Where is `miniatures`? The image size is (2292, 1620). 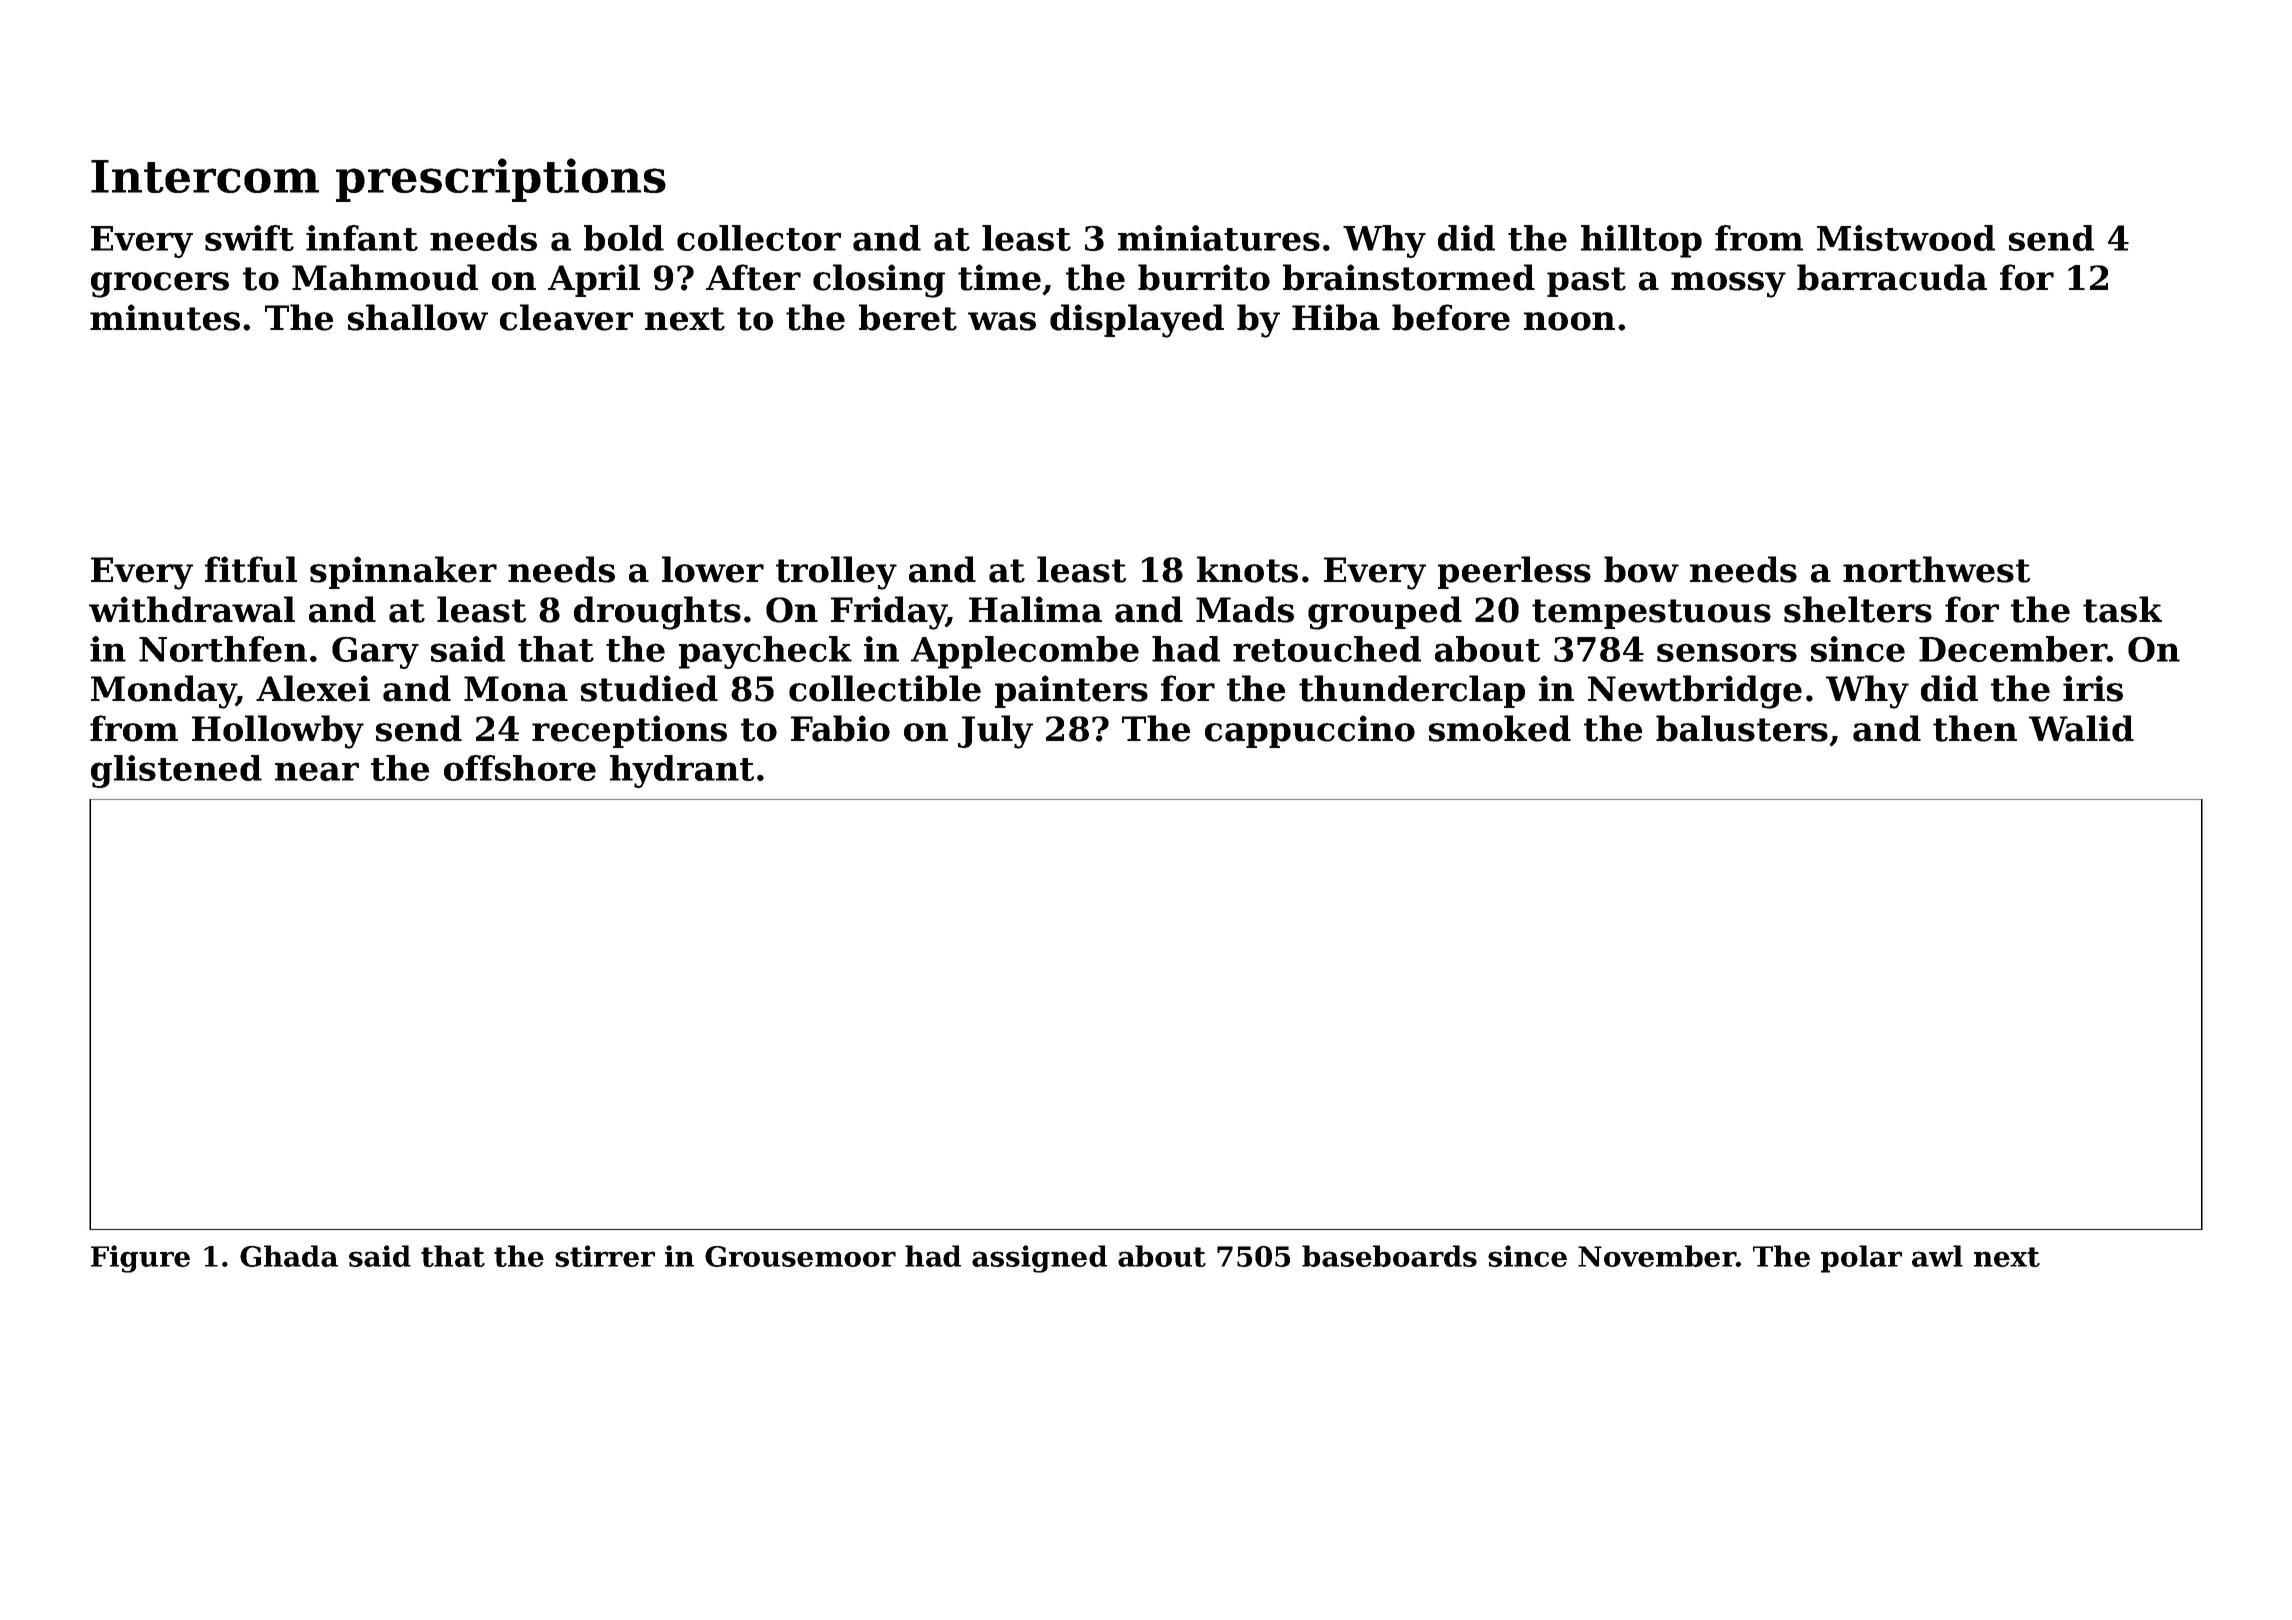 miniatures is located at coordinates (1219, 238).
